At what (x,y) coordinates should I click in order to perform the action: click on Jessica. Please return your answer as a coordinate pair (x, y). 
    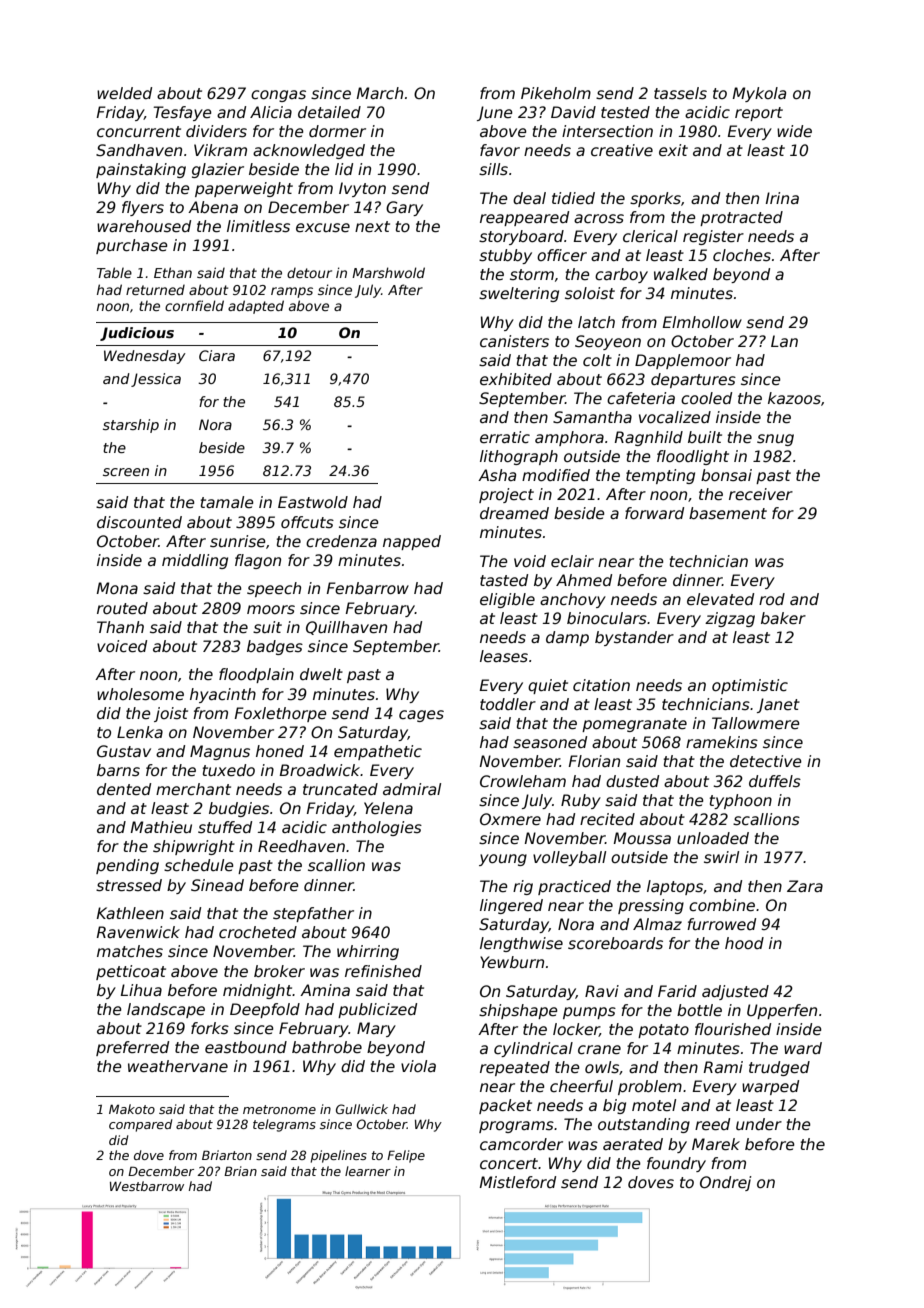
    Looking at the image, I should click on (156, 380).
